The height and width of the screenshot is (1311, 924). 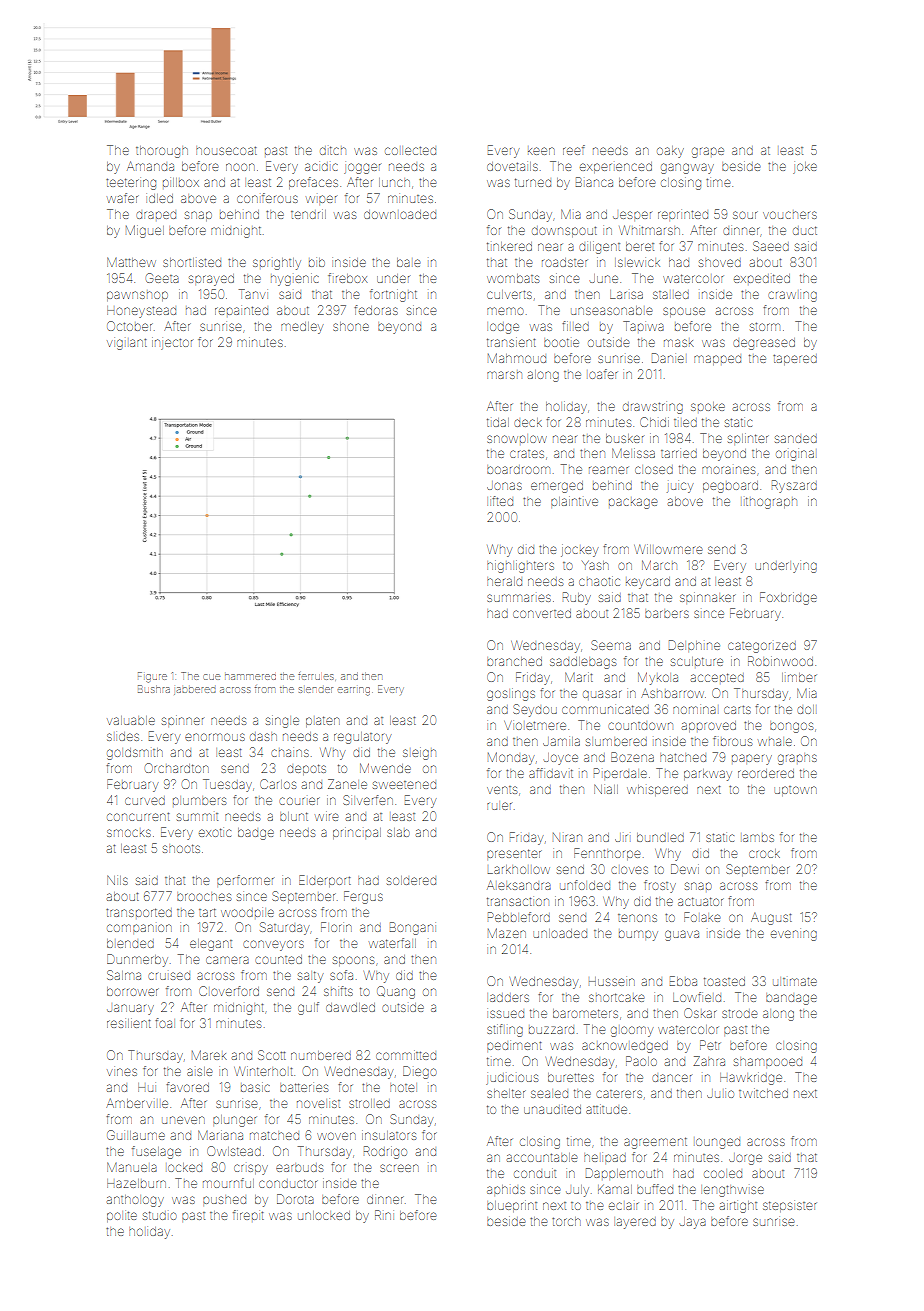 I want to click on Mahmoud, so click(x=517, y=358).
